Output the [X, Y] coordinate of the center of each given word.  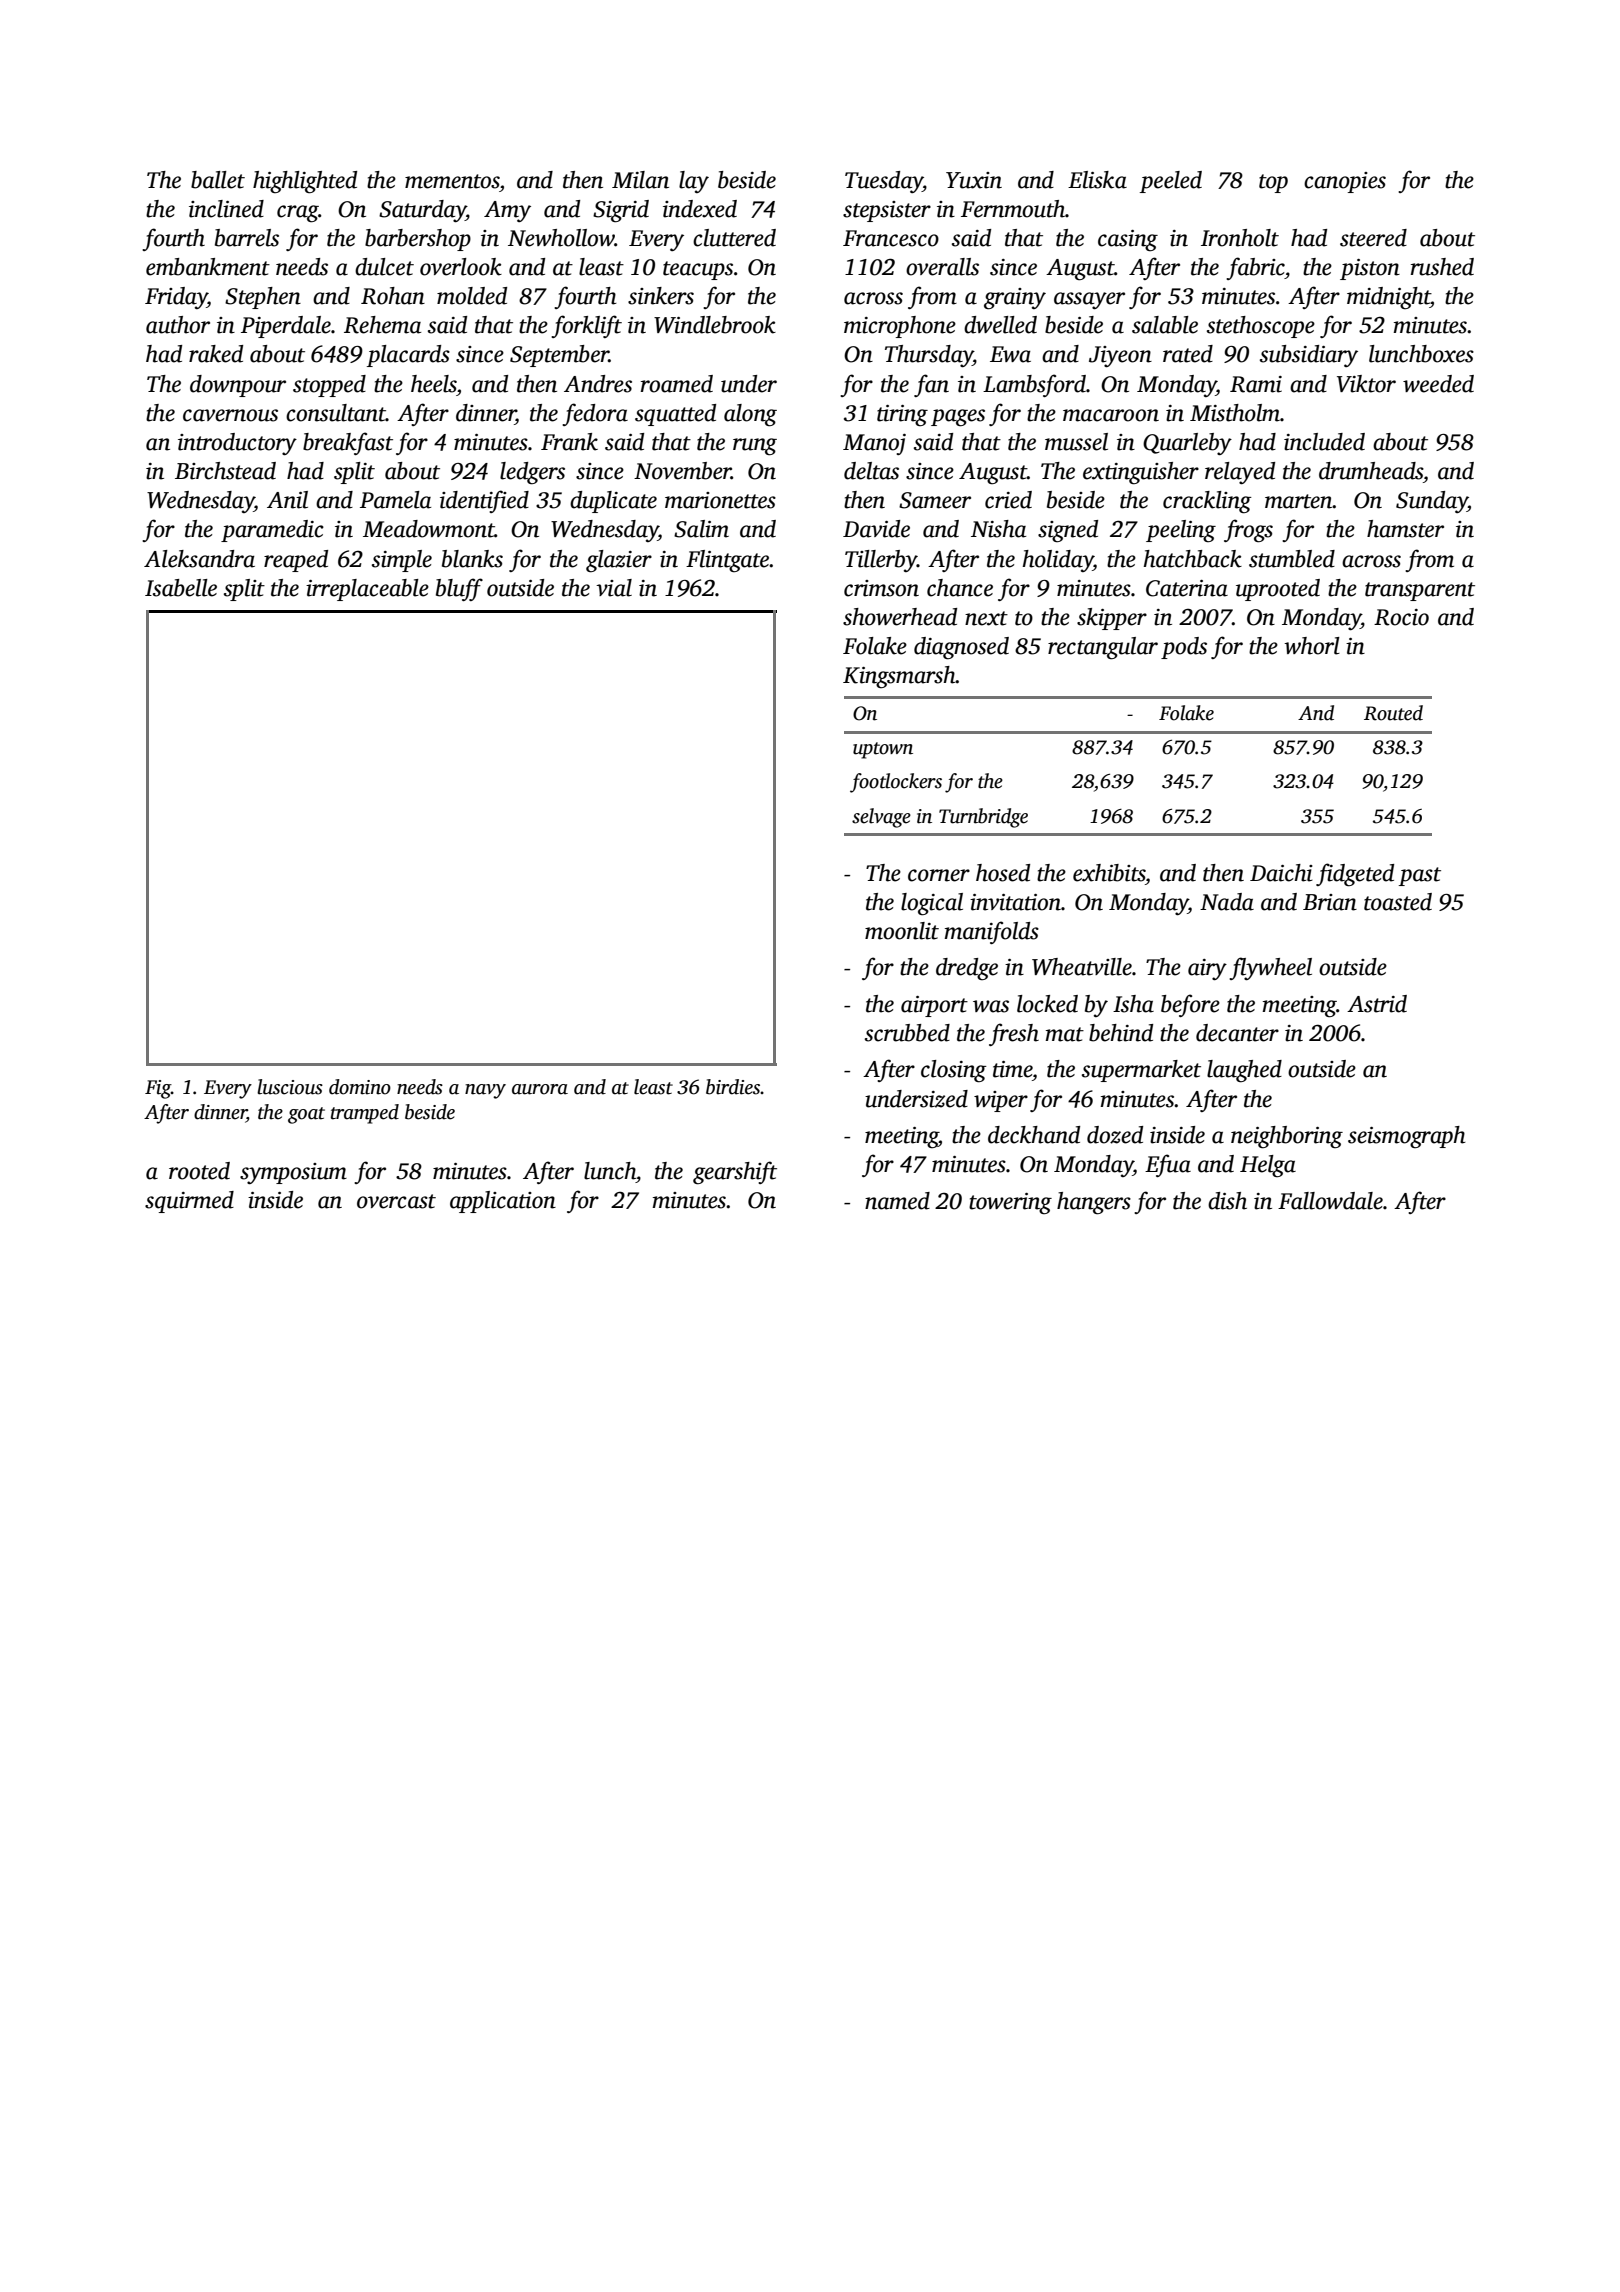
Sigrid [621, 211]
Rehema [382, 325]
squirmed [189, 1202]
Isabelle [181, 588]
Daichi [1281, 873]
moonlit [902, 931]
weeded [1438, 384]
